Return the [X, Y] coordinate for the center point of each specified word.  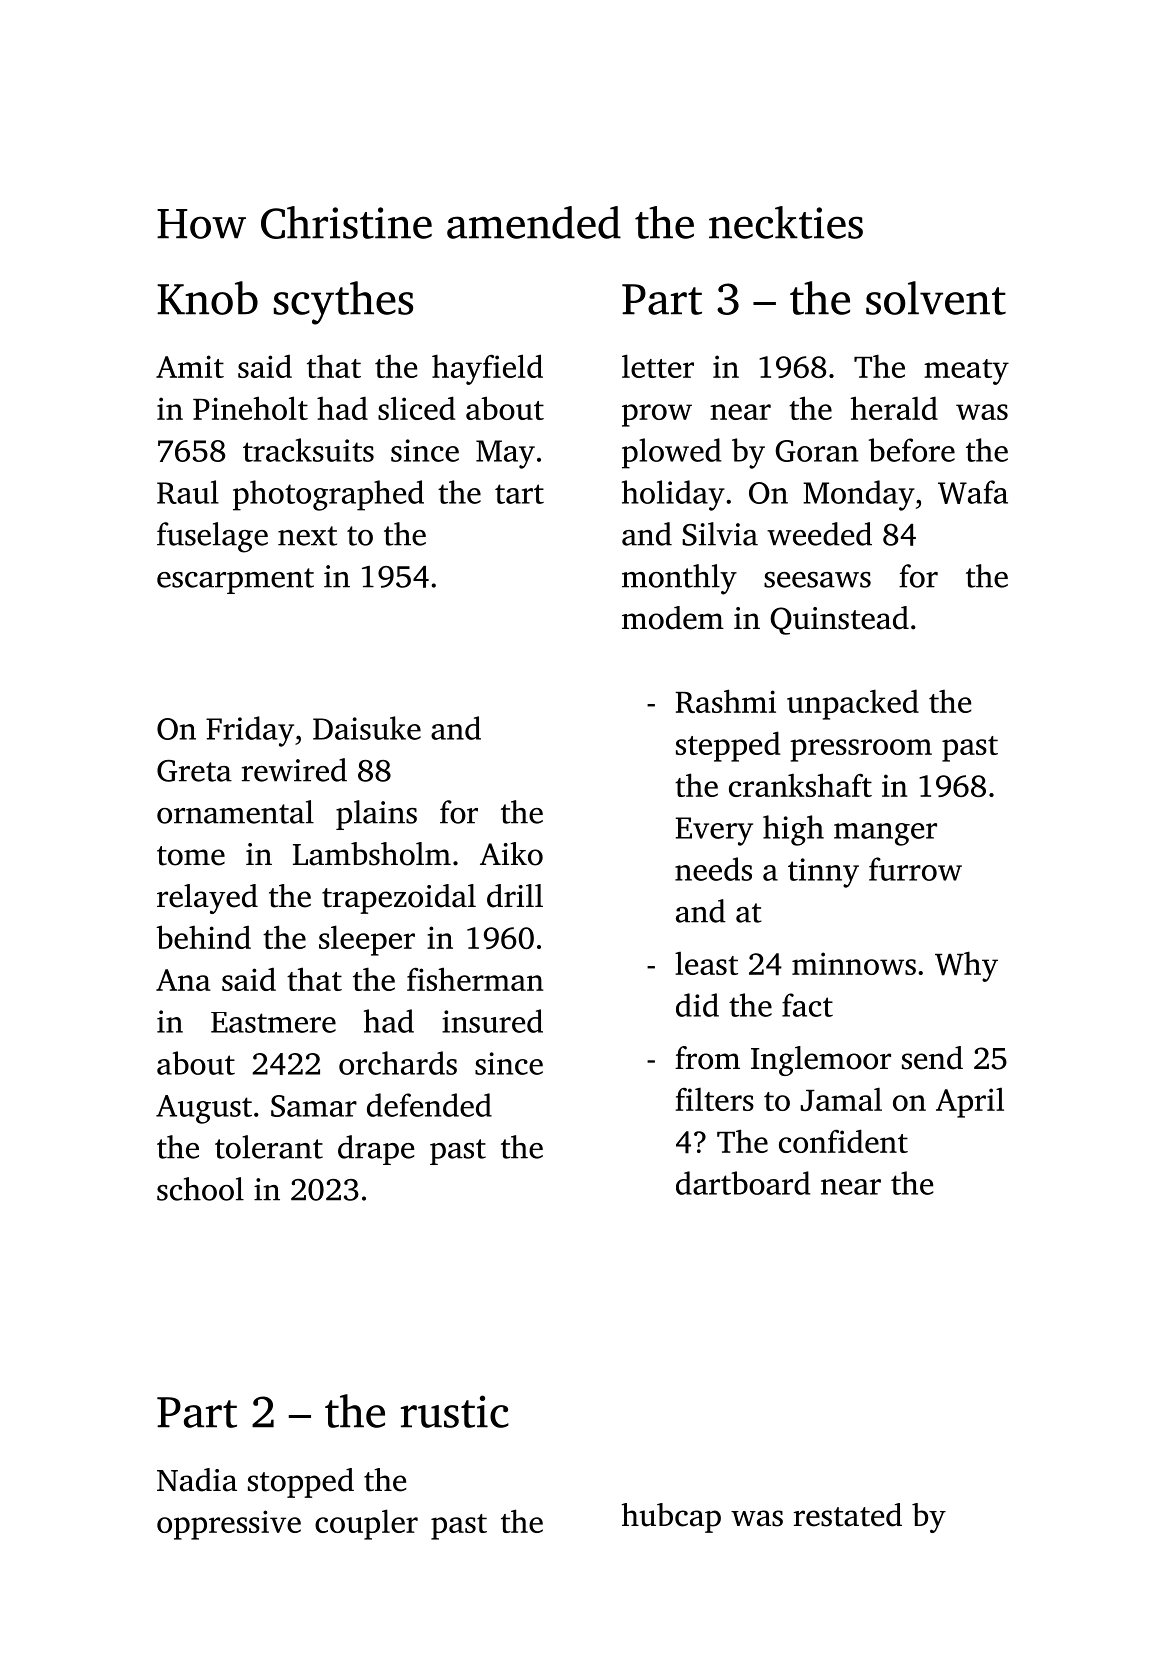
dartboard [743, 1183]
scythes [343, 303]
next [307, 536]
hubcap [671, 1518]
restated [847, 1515]
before [912, 450]
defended [429, 1105]
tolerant [269, 1147]
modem [673, 618]
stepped [728, 746]
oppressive [229, 1525]
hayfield [487, 369]
